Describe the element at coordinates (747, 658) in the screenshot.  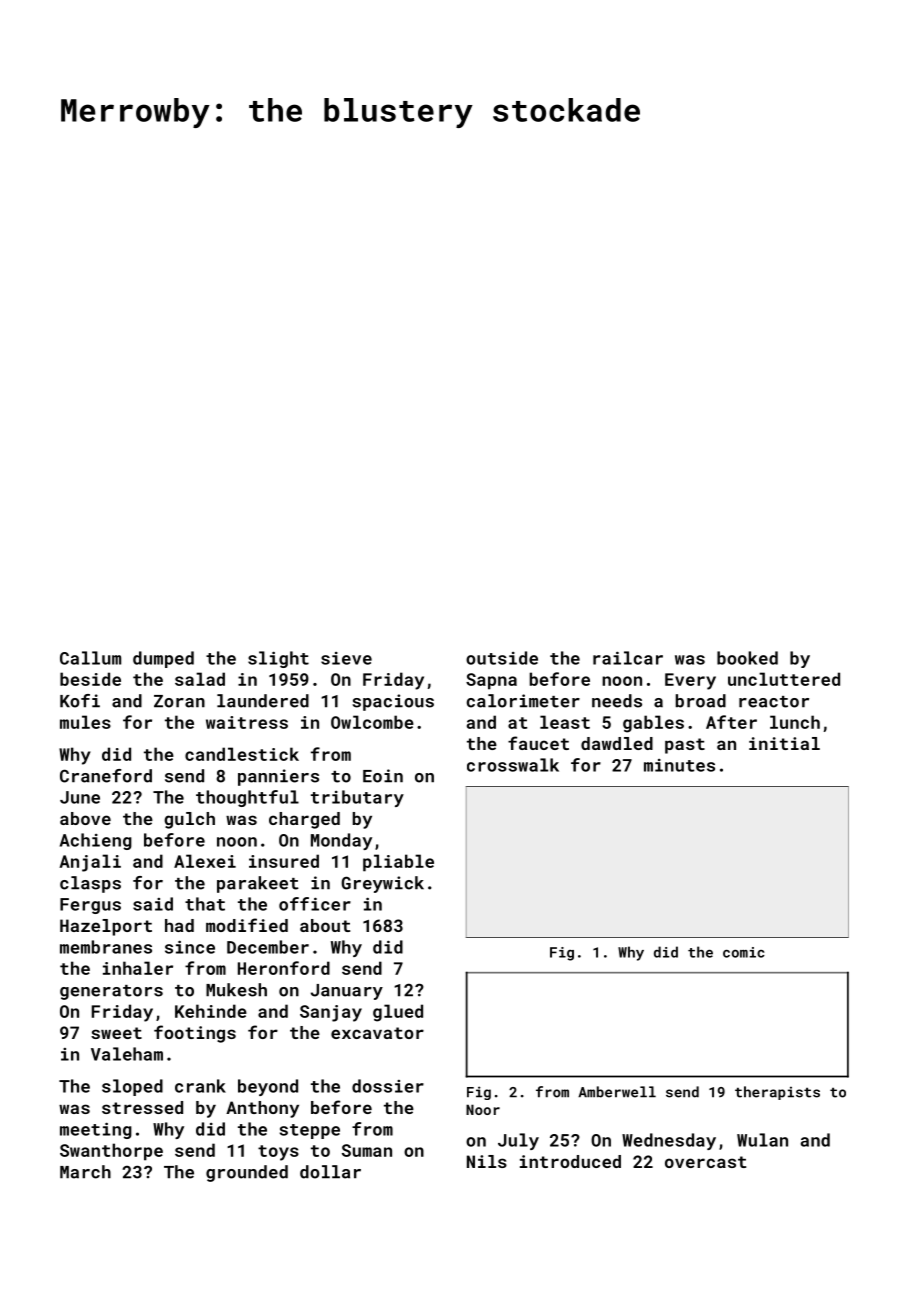
I see `booked` at that location.
